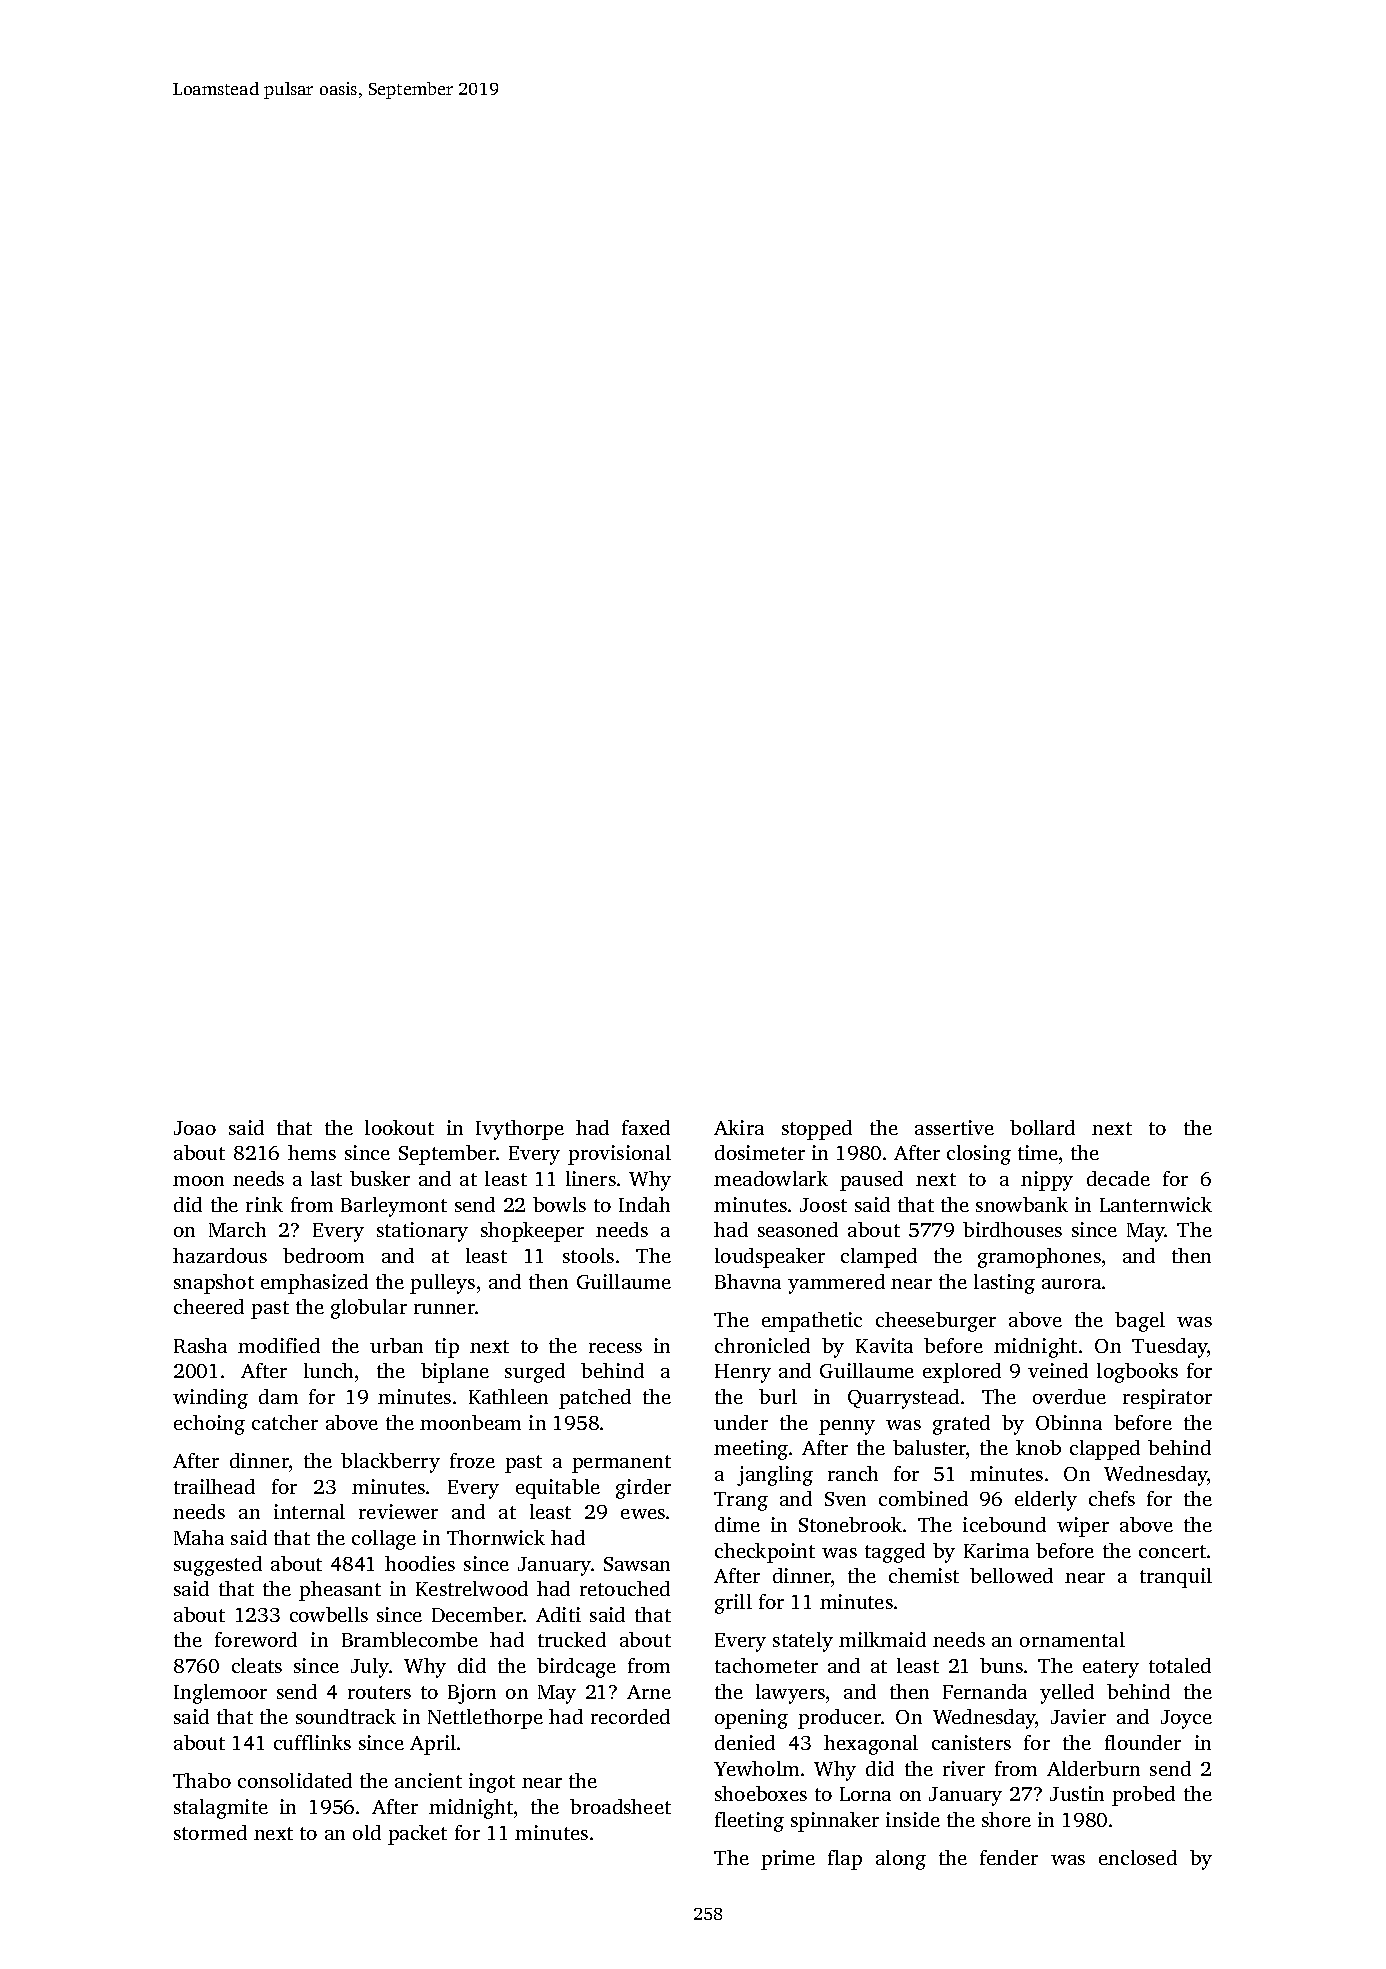 This screenshot has height=1969, width=1386. I want to click on assertive, so click(954, 1127).
